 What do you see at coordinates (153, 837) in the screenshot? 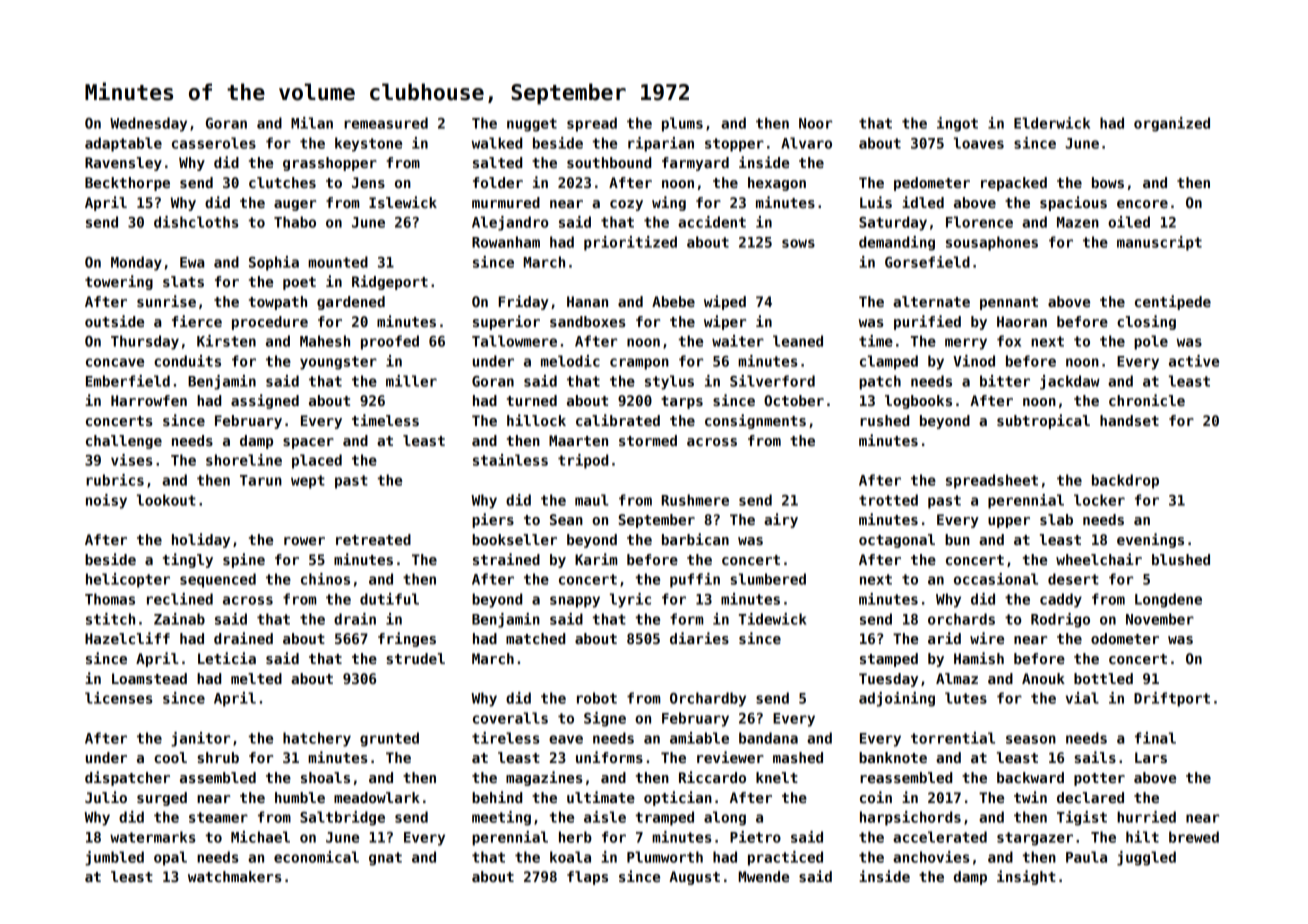
I see `watermarks` at bounding box center [153, 837].
